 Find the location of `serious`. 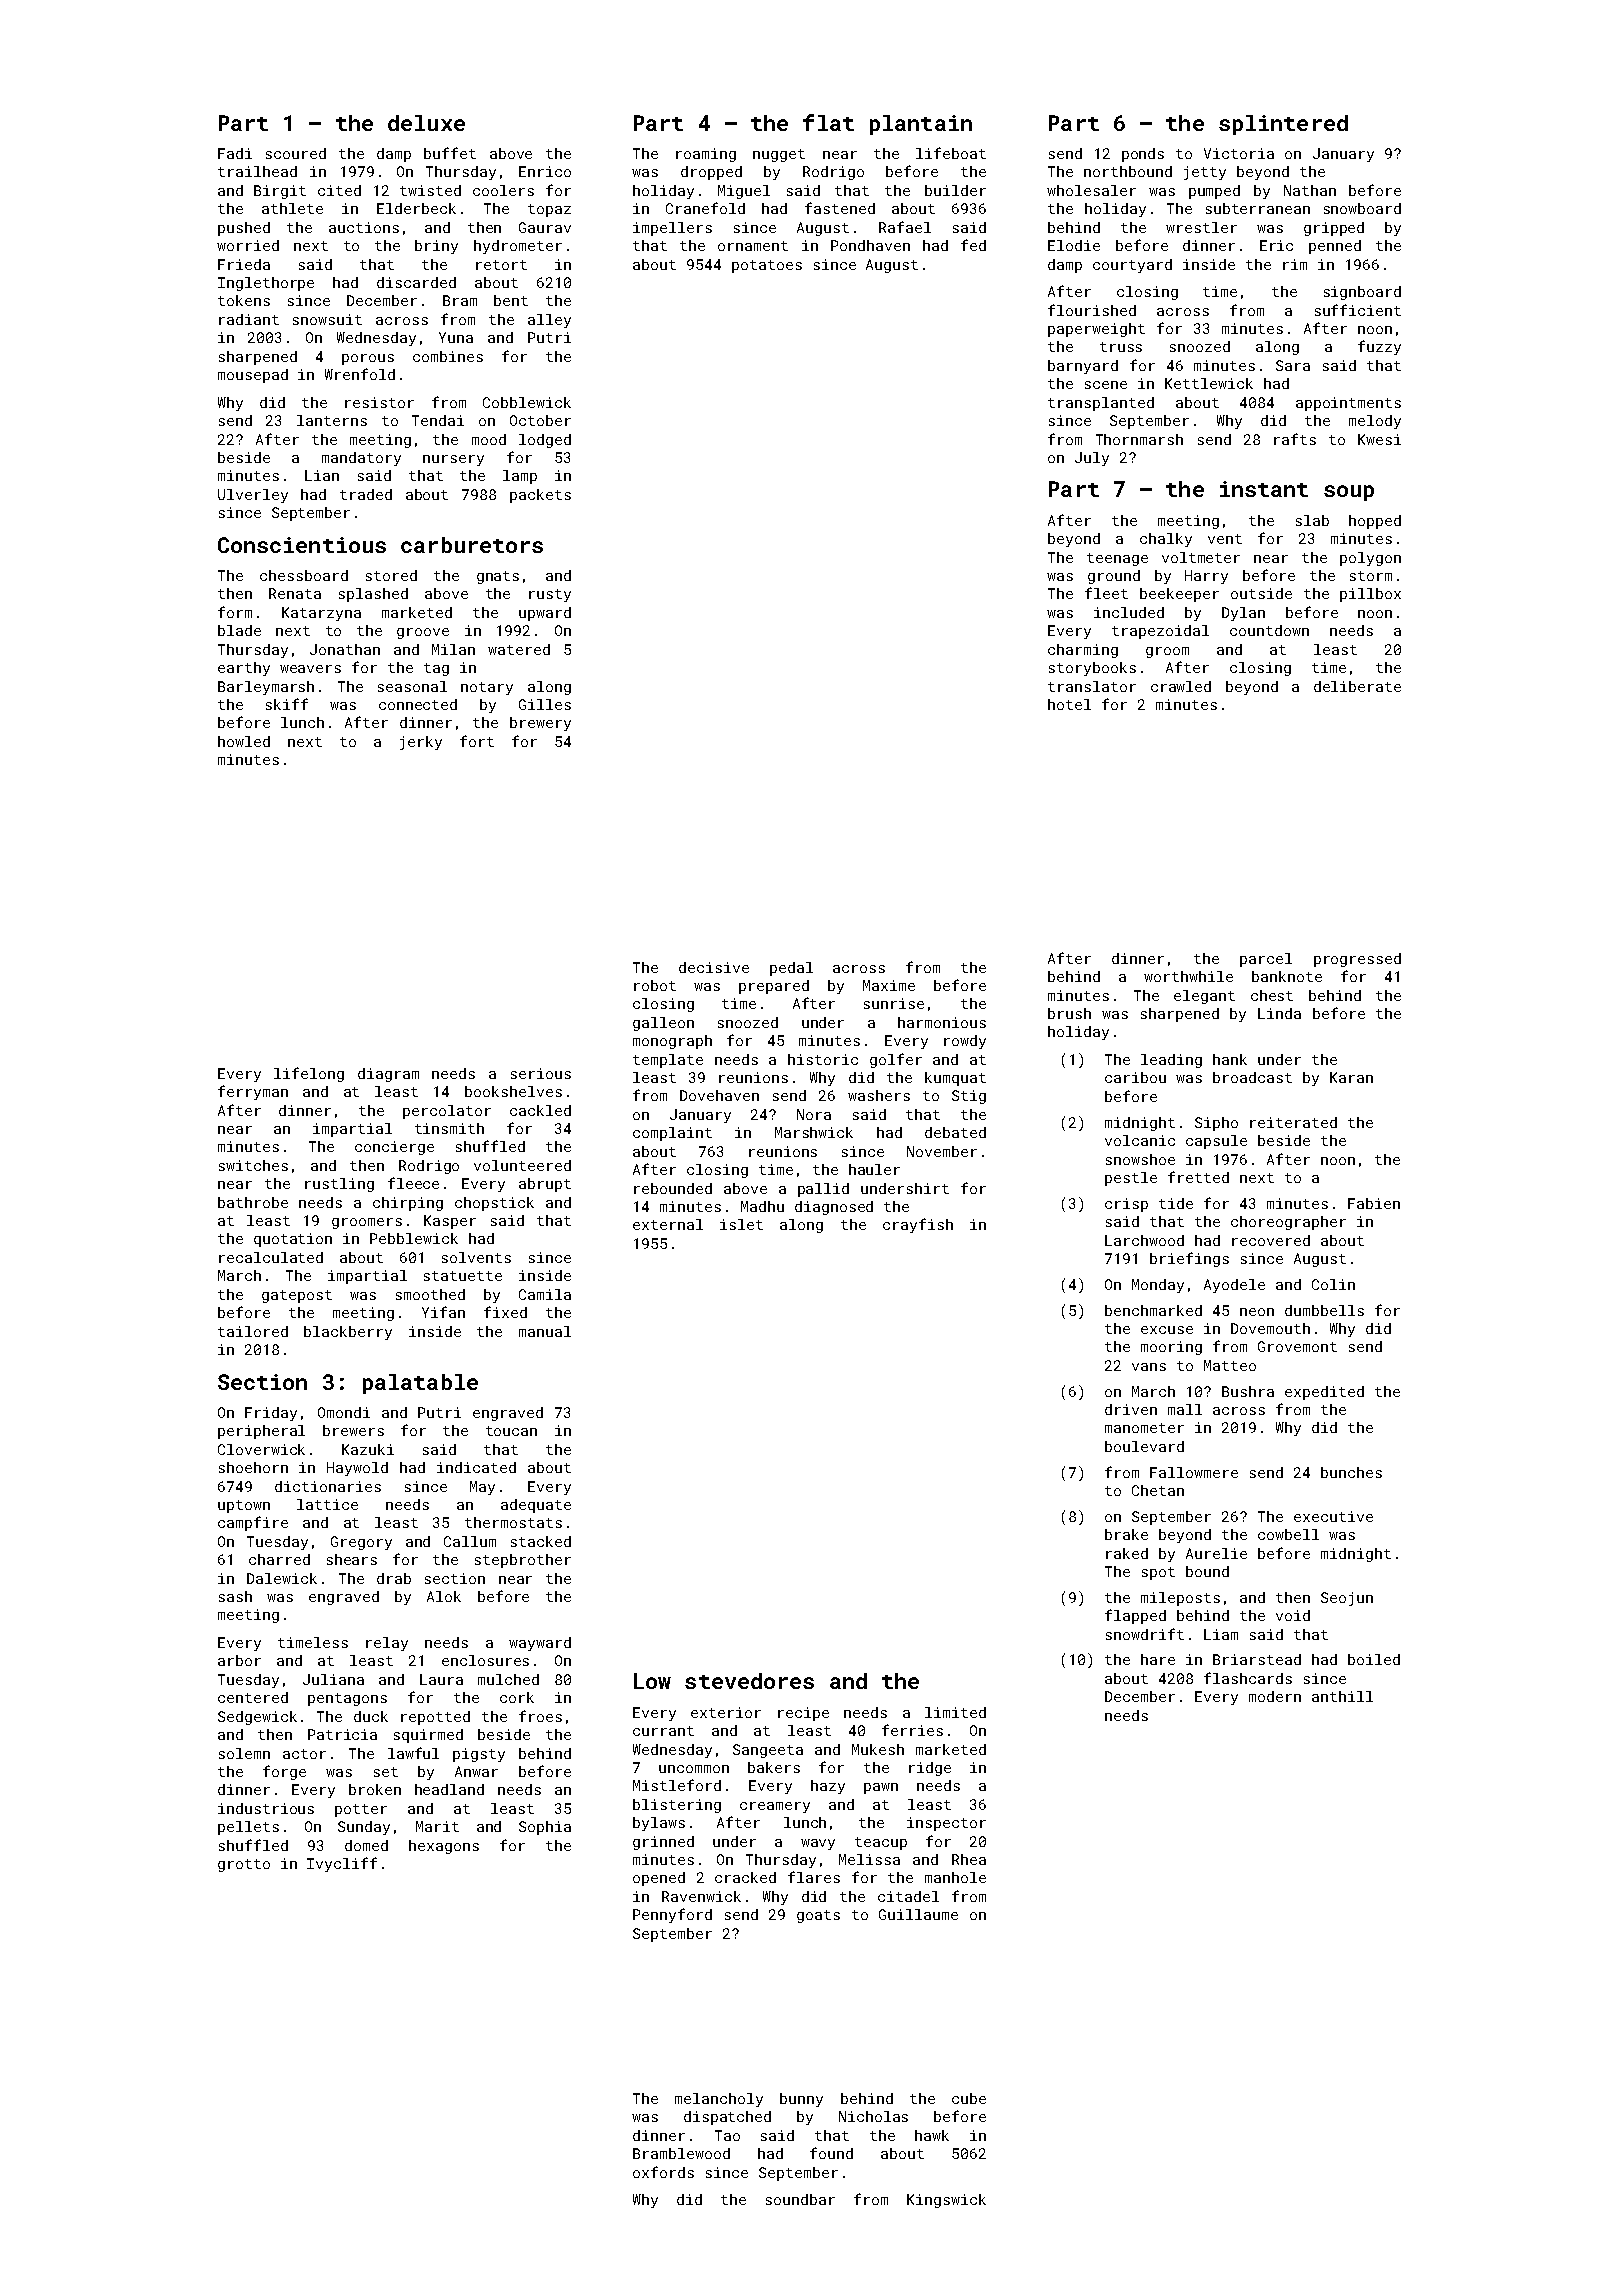

serious is located at coordinates (541, 1073).
